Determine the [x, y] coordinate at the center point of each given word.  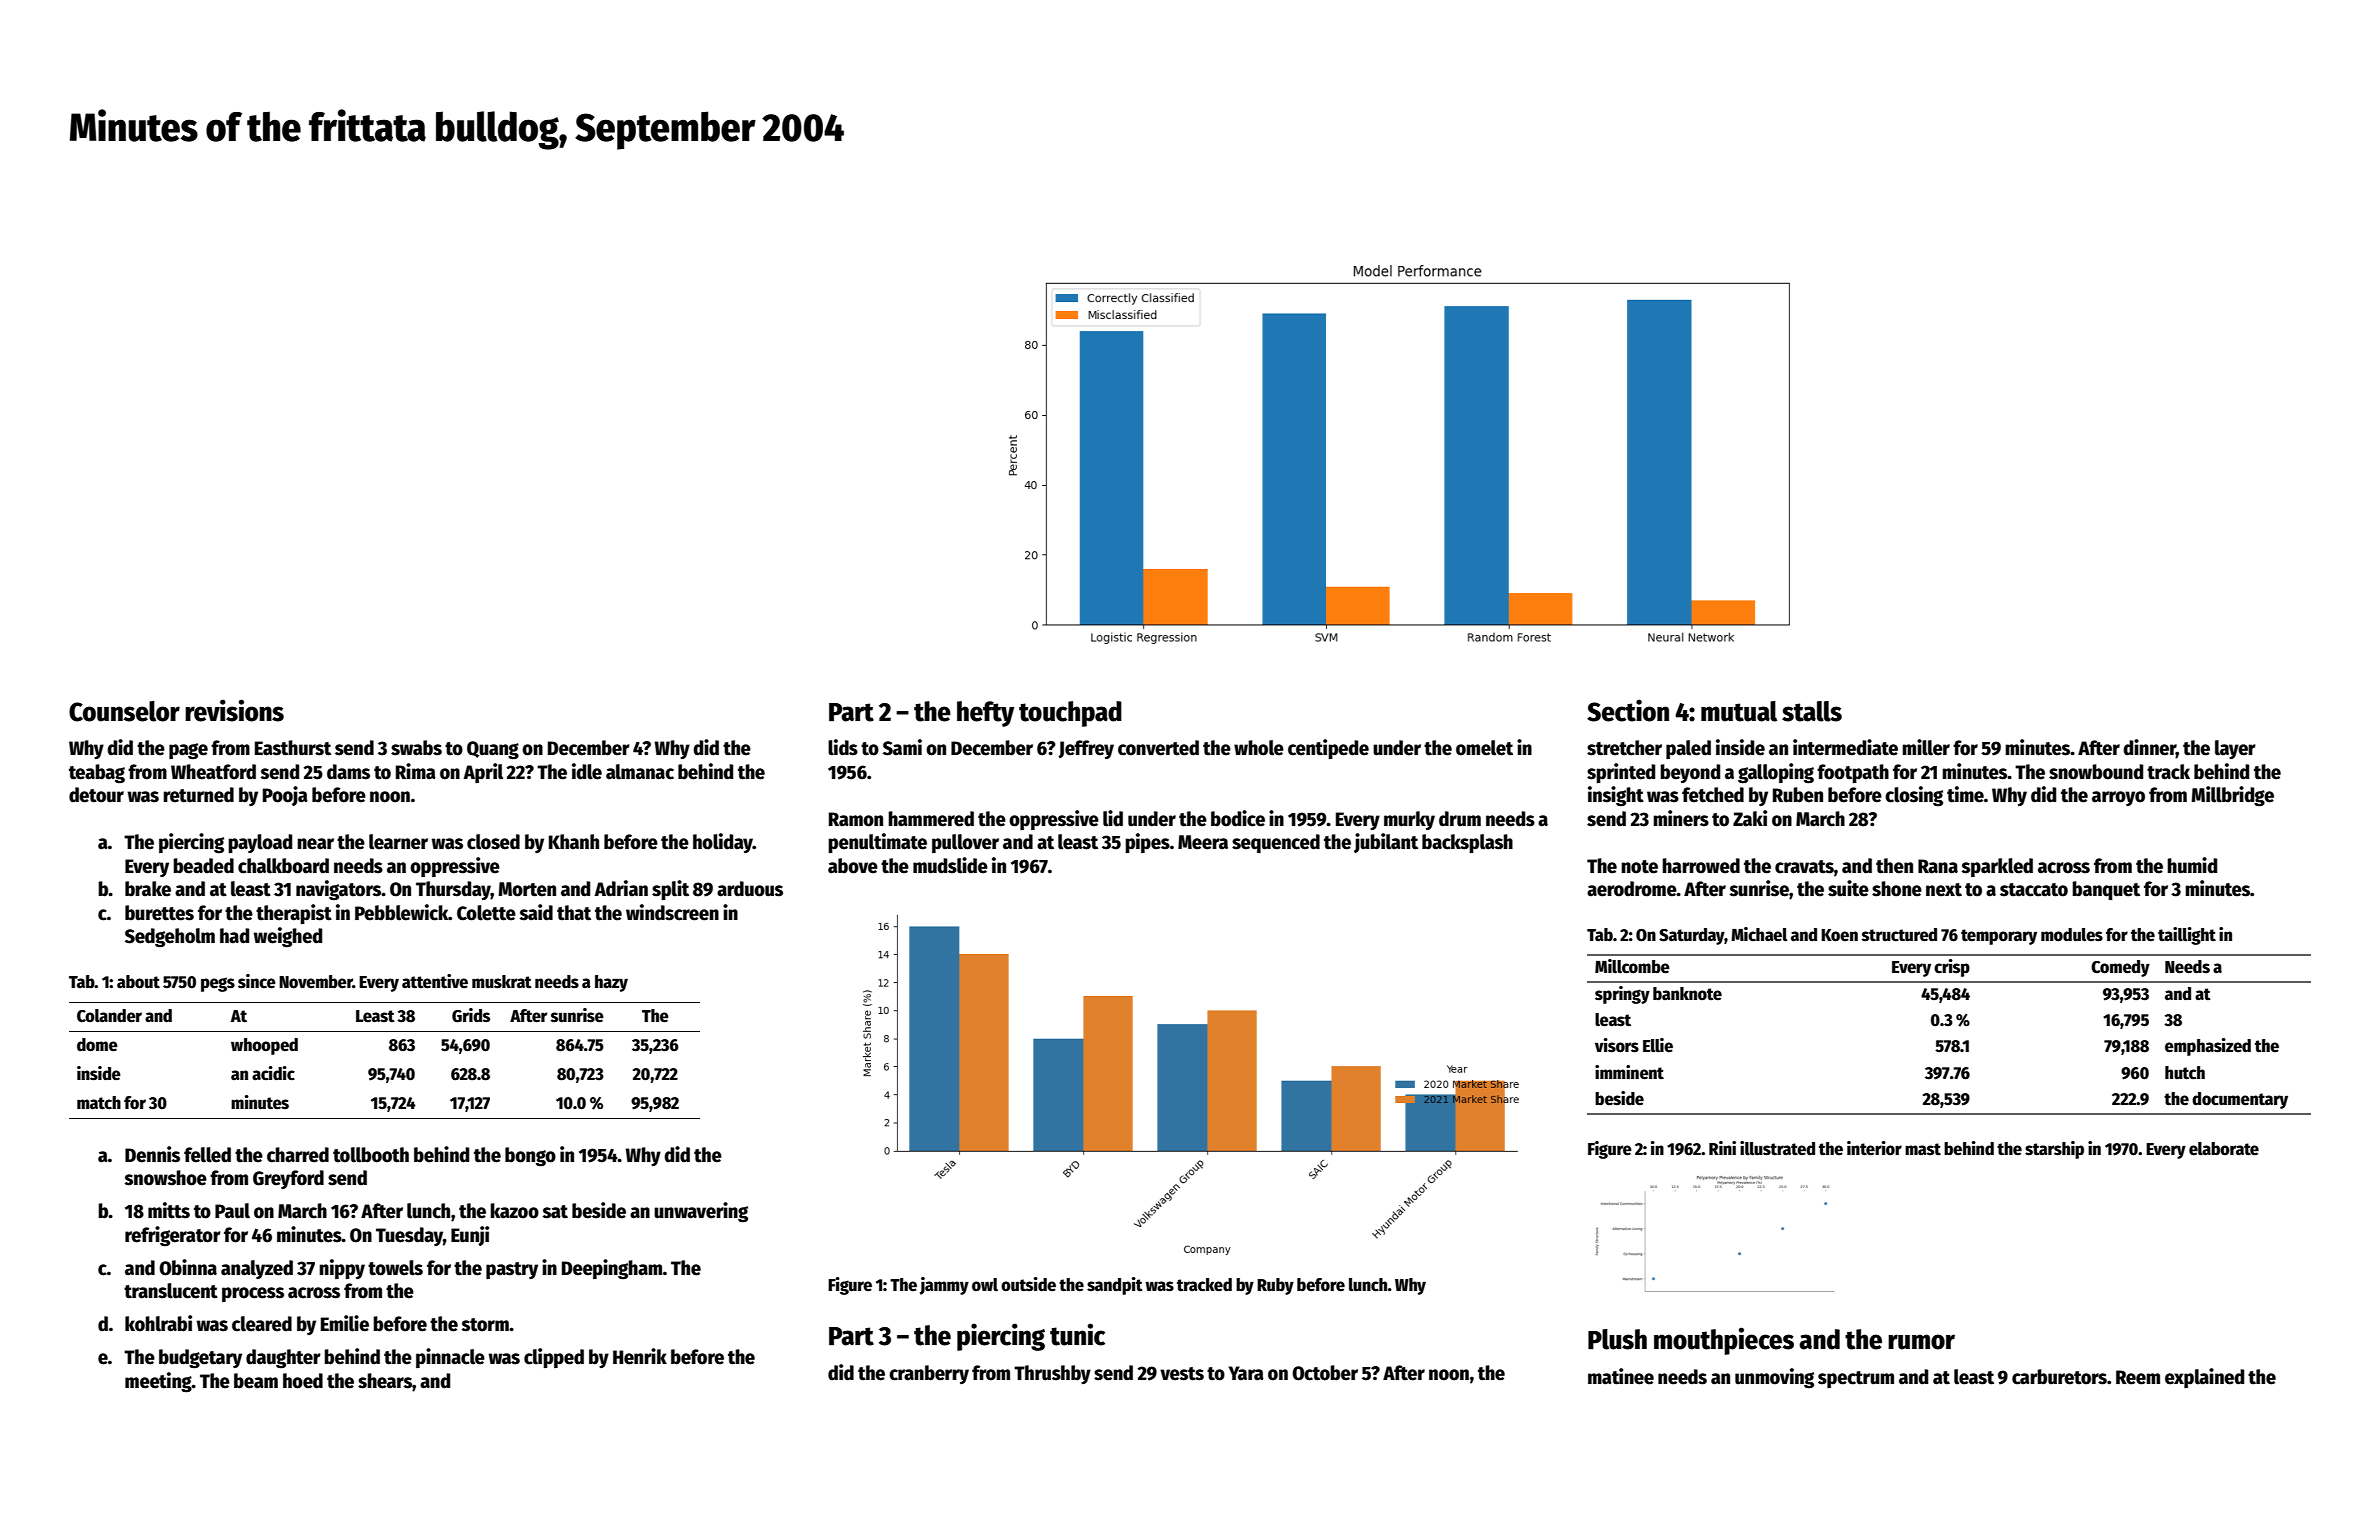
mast [1923, 1149]
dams [348, 772]
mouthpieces [1724, 1341]
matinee [1621, 1376]
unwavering [701, 1212]
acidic [273, 1073]
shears [385, 1381]
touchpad [1070, 714]
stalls [1812, 711]
